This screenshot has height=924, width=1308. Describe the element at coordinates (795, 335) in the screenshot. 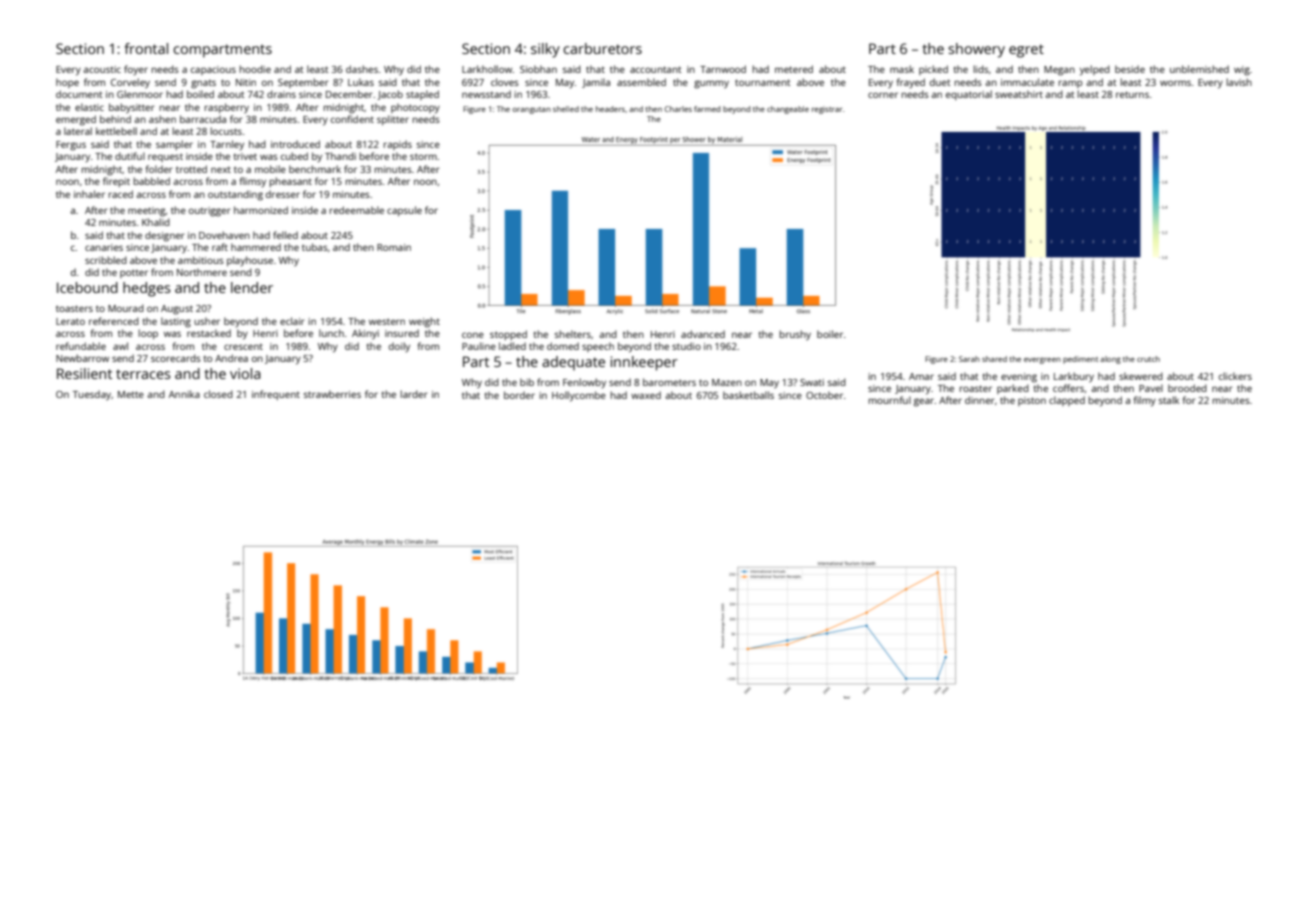

I see `brushy` at that location.
